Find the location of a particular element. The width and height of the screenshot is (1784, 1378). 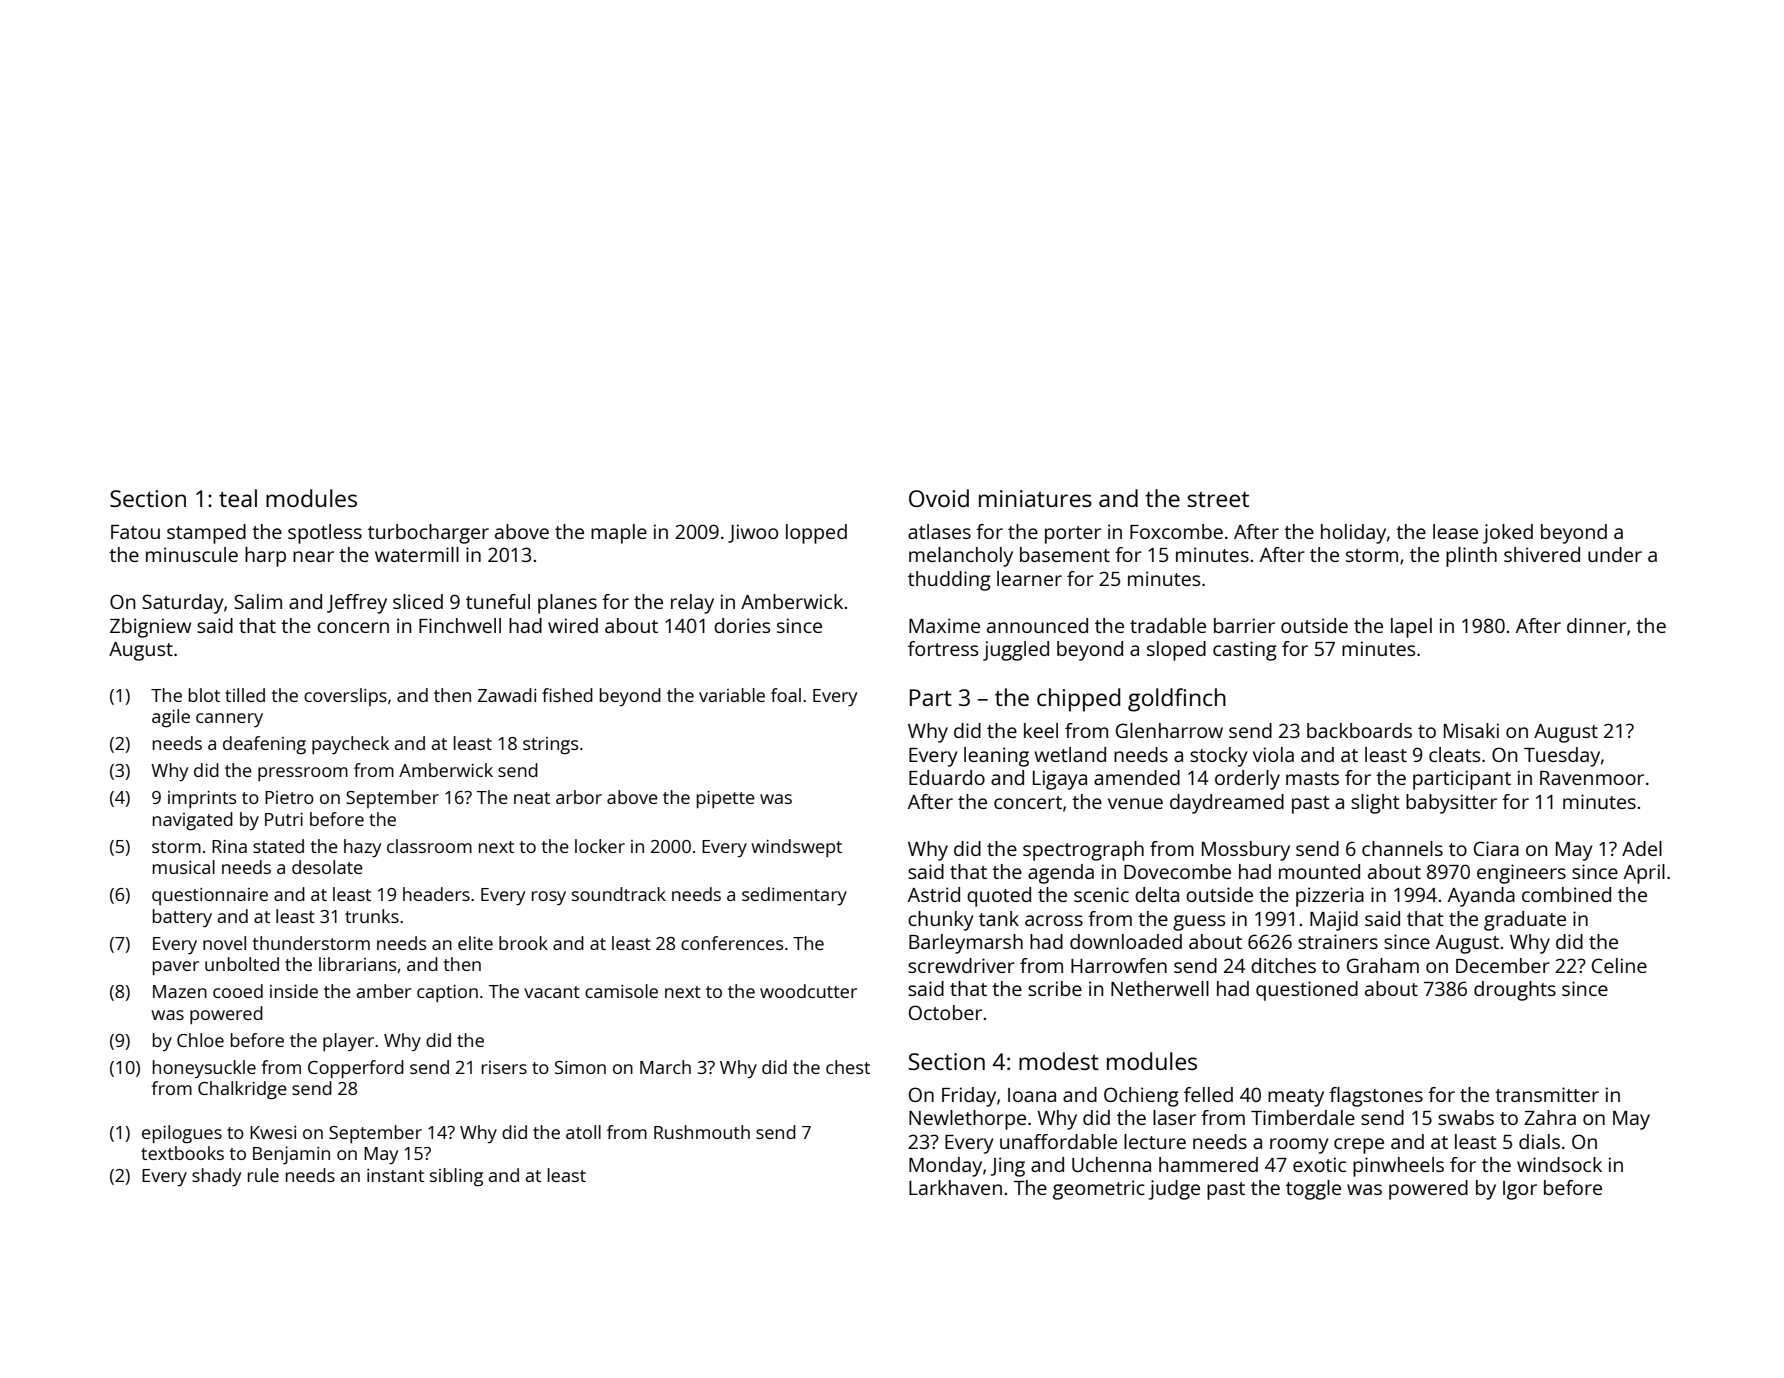

pinwheels is located at coordinates (1398, 1167).
